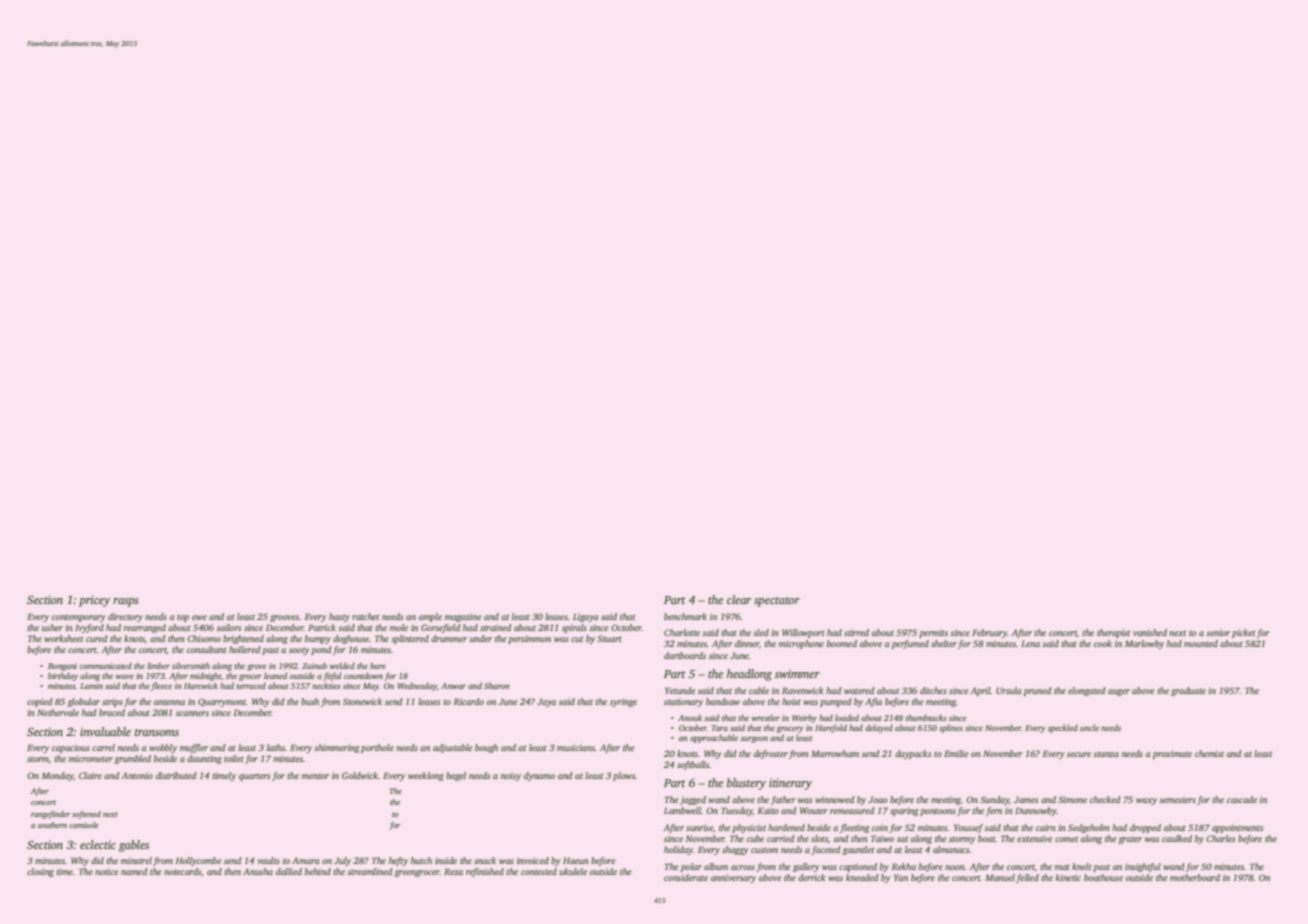 Image resolution: width=1308 pixels, height=924 pixels. What do you see at coordinates (79, 618) in the screenshot?
I see `contemporary` at bounding box center [79, 618].
